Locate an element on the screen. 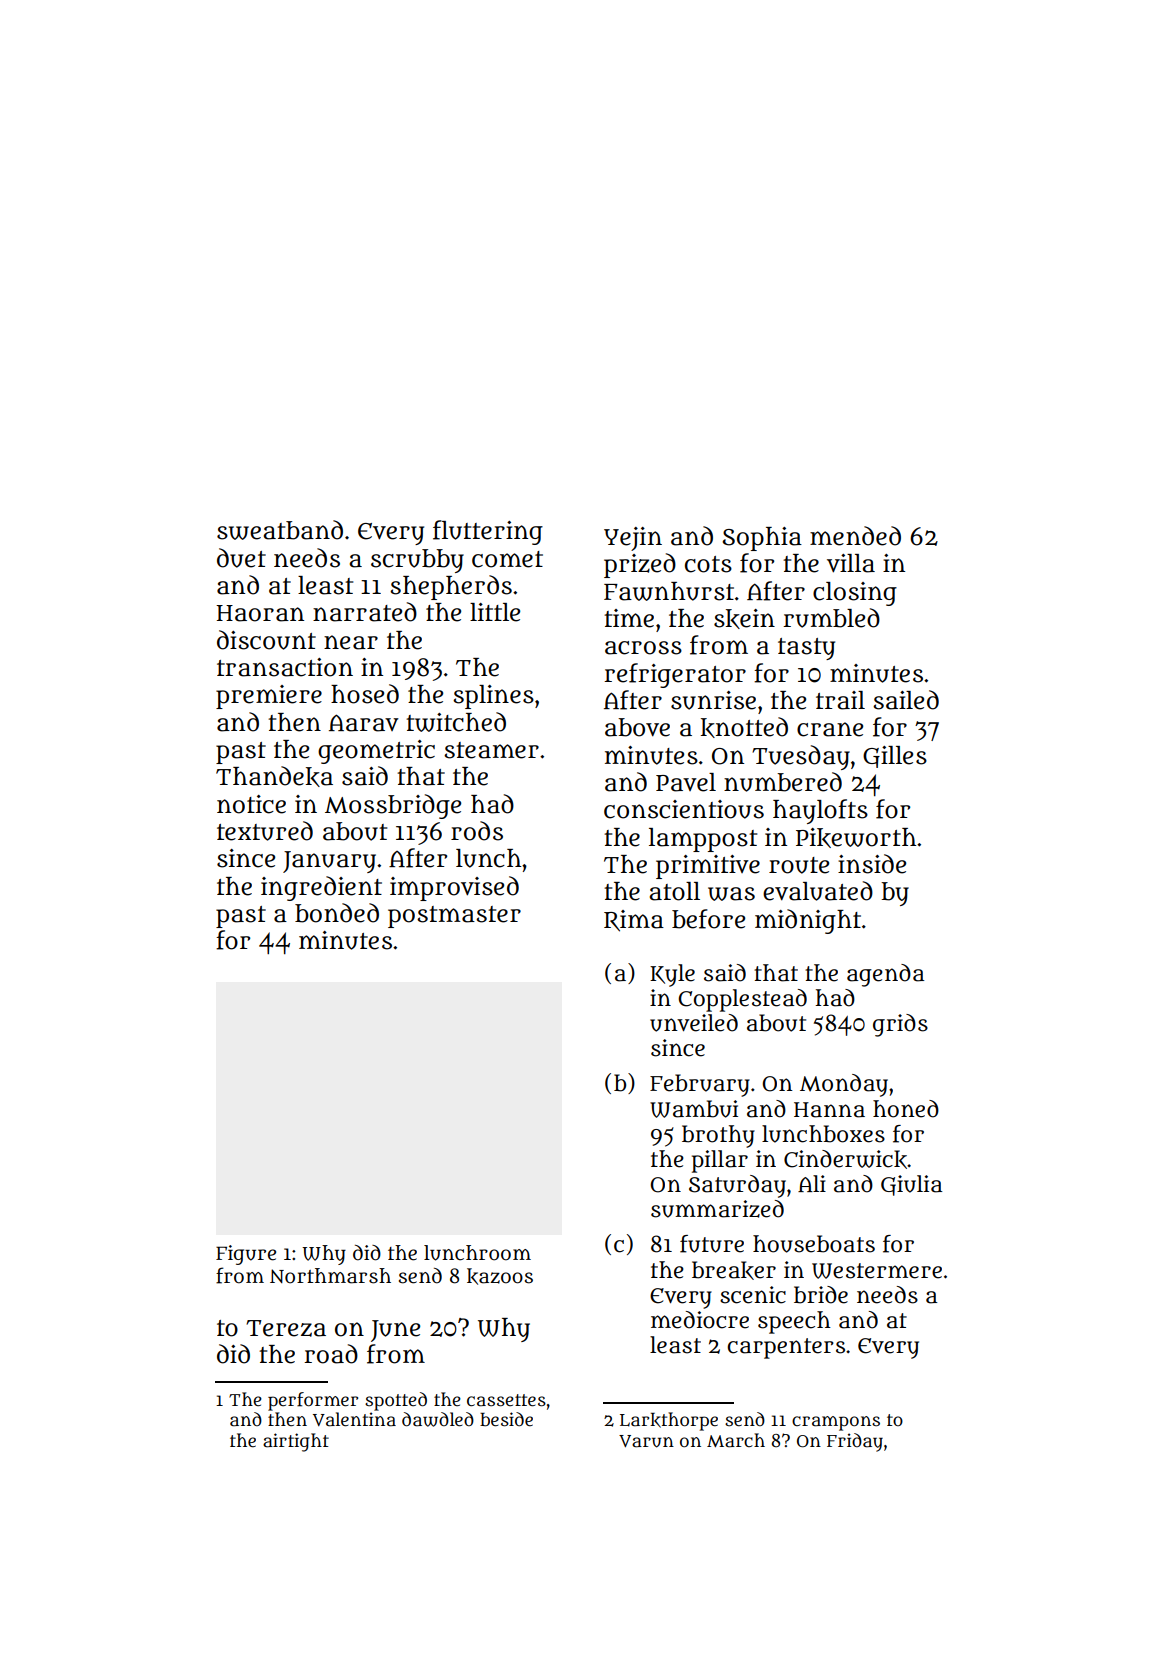 The width and height of the screenshot is (1165, 1654). closing is located at coordinates (855, 594).
